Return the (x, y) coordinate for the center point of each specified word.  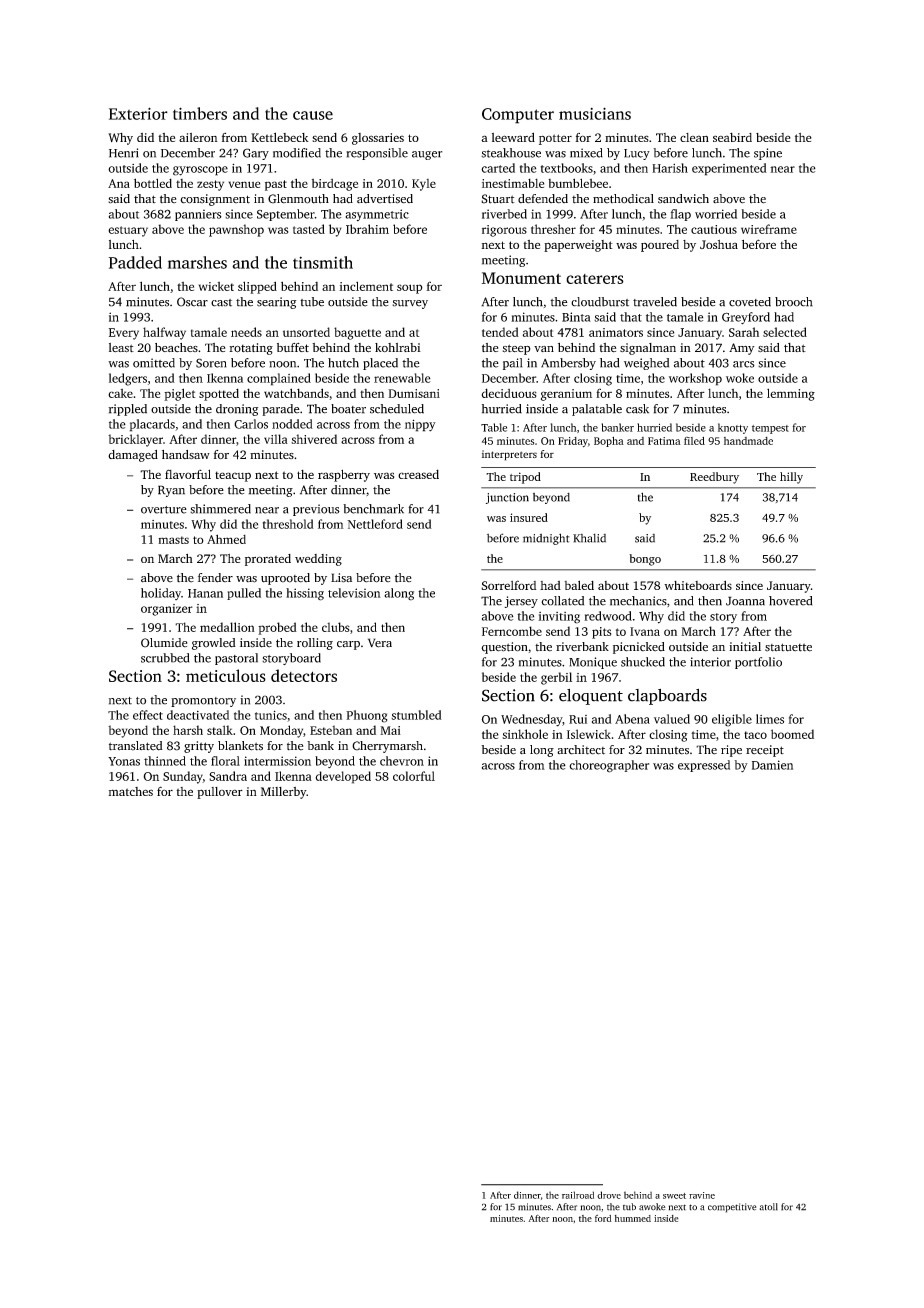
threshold (288, 524)
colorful (414, 776)
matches (130, 791)
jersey (521, 602)
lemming (791, 394)
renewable (402, 378)
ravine (702, 1195)
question (504, 648)
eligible (732, 720)
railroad (578, 1195)
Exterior (138, 113)
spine (768, 154)
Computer (518, 116)
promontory (203, 702)
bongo (645, 560)
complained (279, 379)
